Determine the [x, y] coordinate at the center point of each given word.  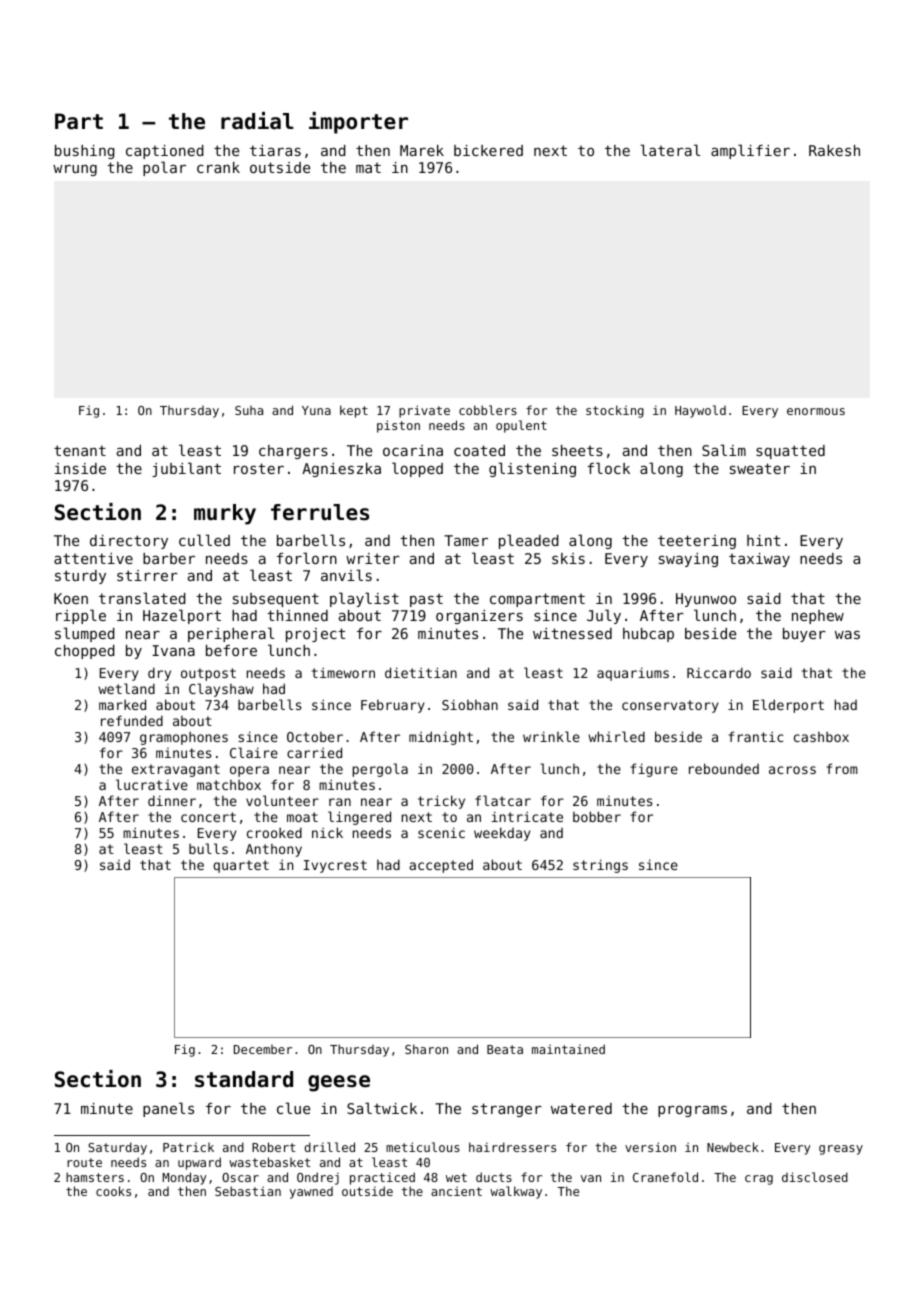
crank [218, 167]
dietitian [421, 672]
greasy [841, 1150]
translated [142, 598]
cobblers [488, 410]
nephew [818, 617]
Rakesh [834, 150]
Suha [249, 410]
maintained [568, 1049]
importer [358, 123]
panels [168, 1109]
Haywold [700, 411]
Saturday [117, 1148]
